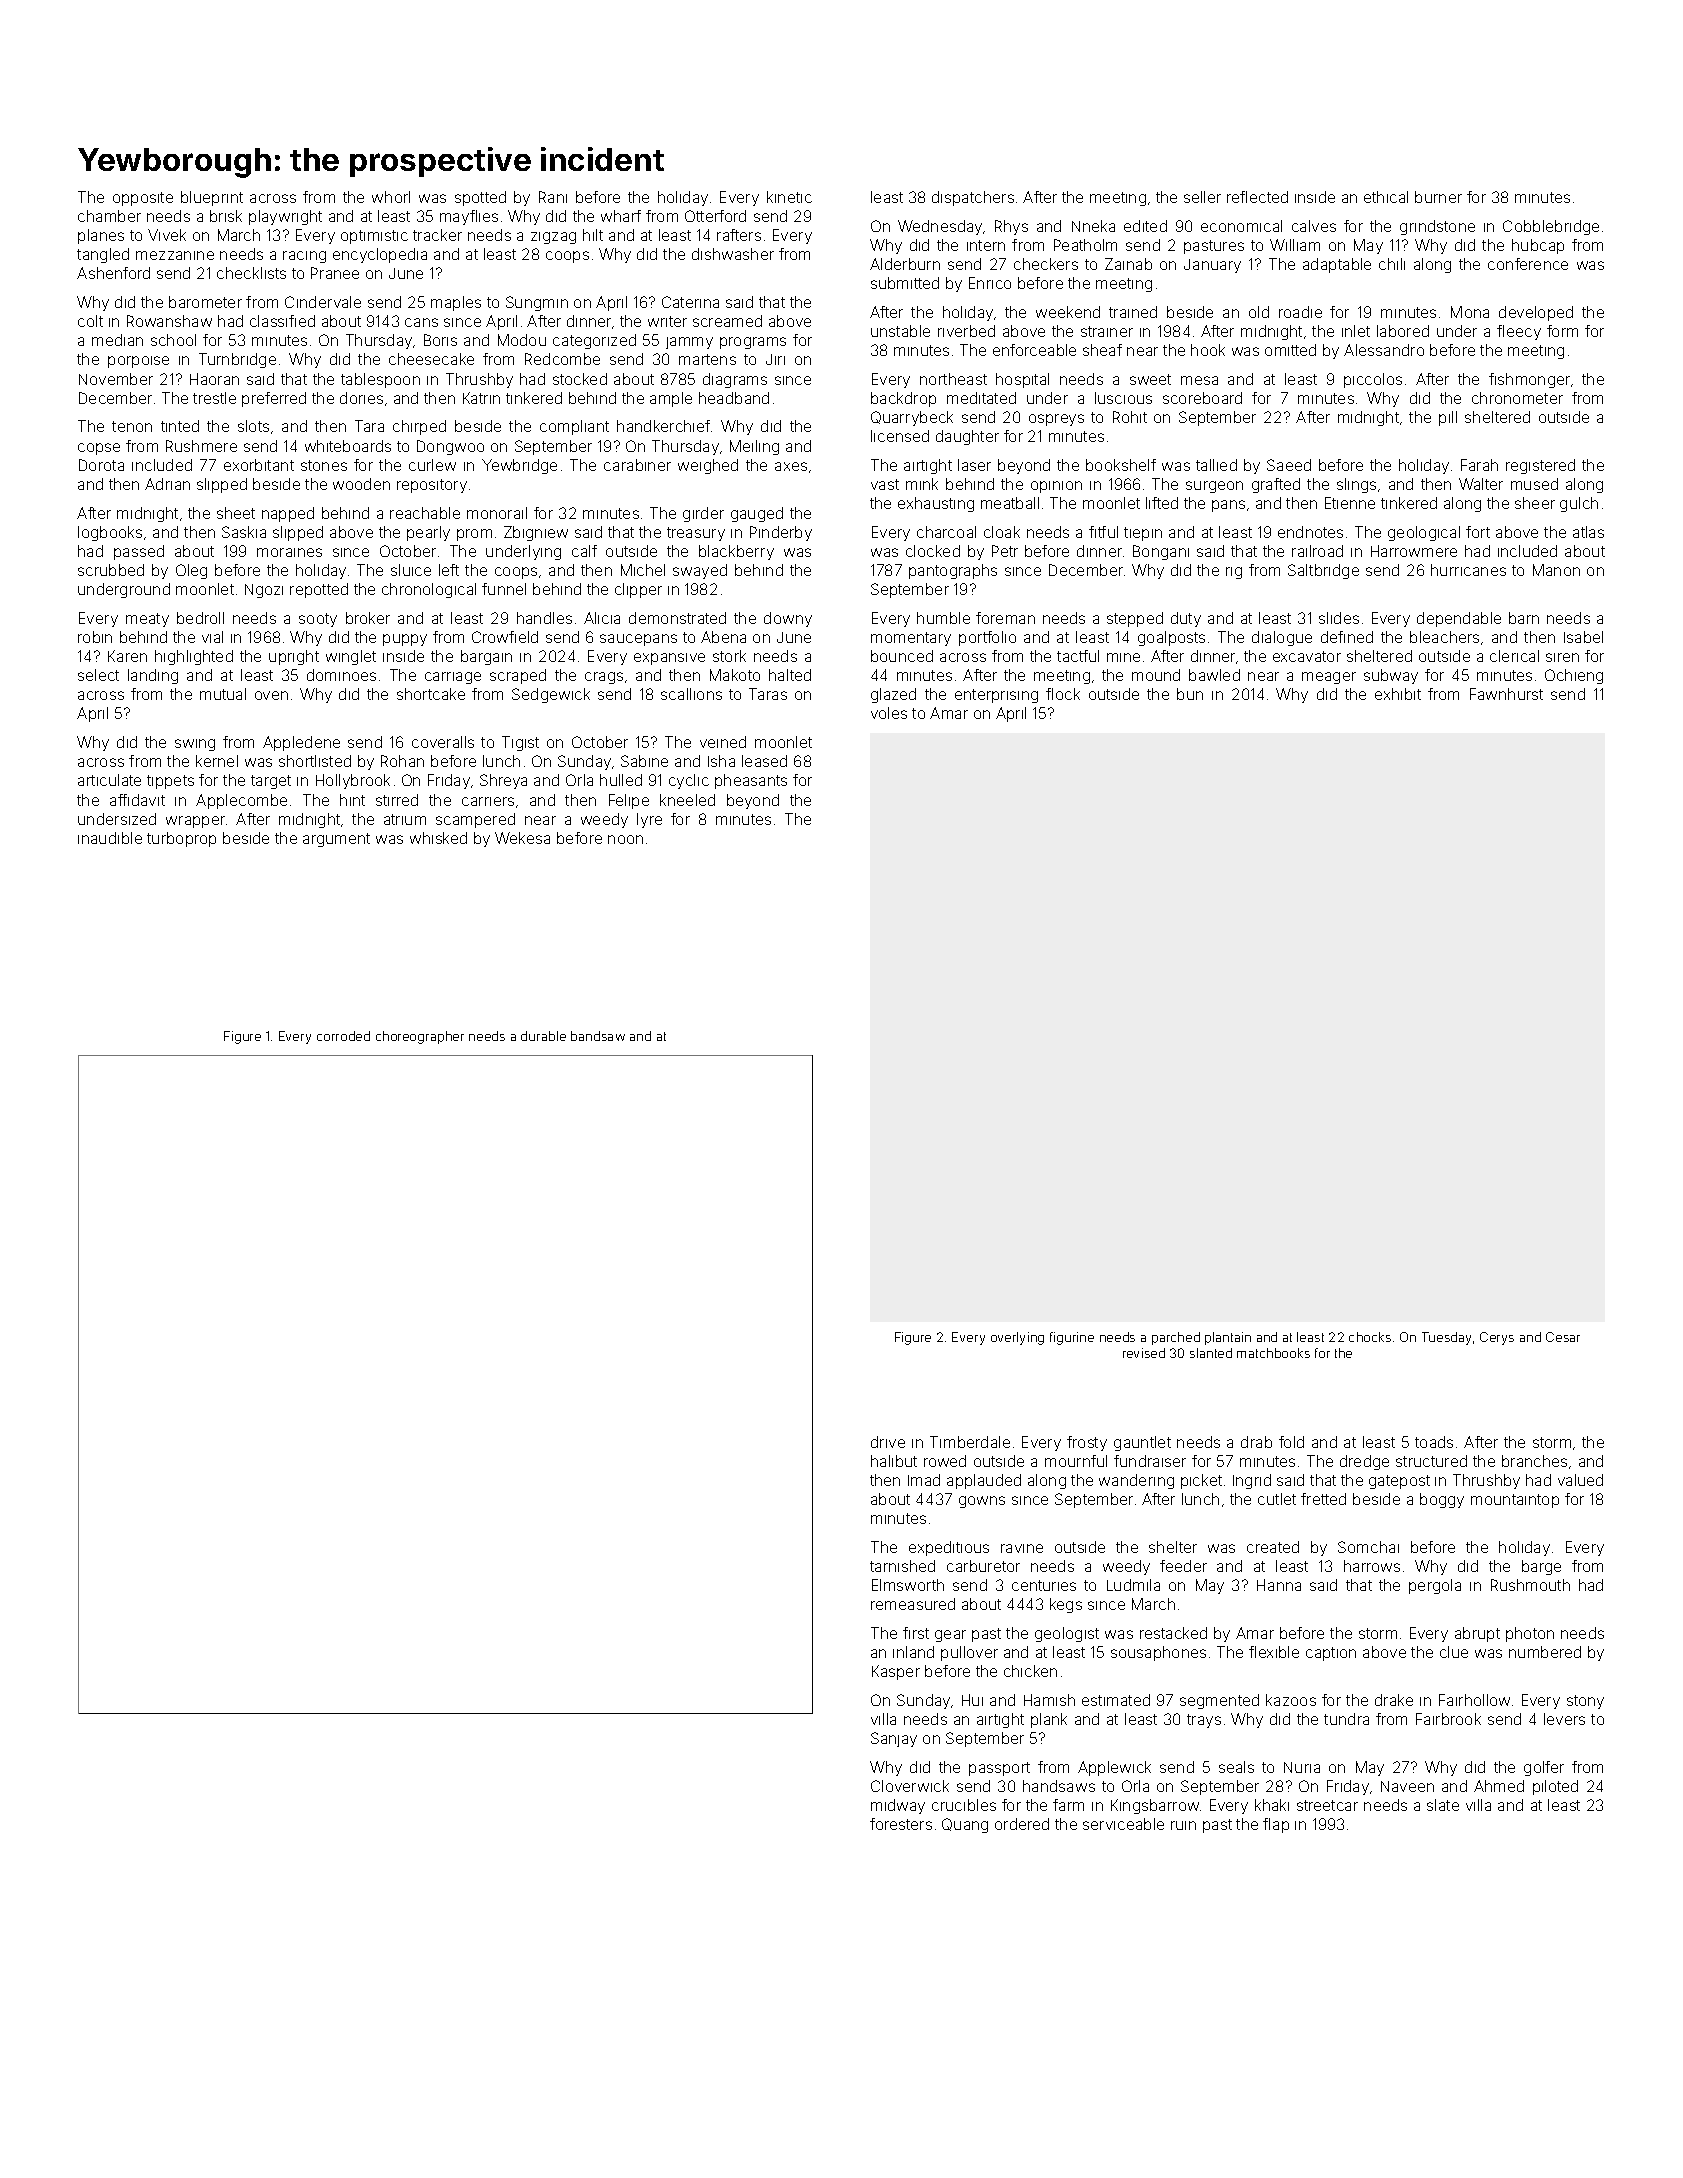  What do you see at coordinates (888, 1442) in the screenshot?
I see `drive` at bounding box center [888, 1442].
